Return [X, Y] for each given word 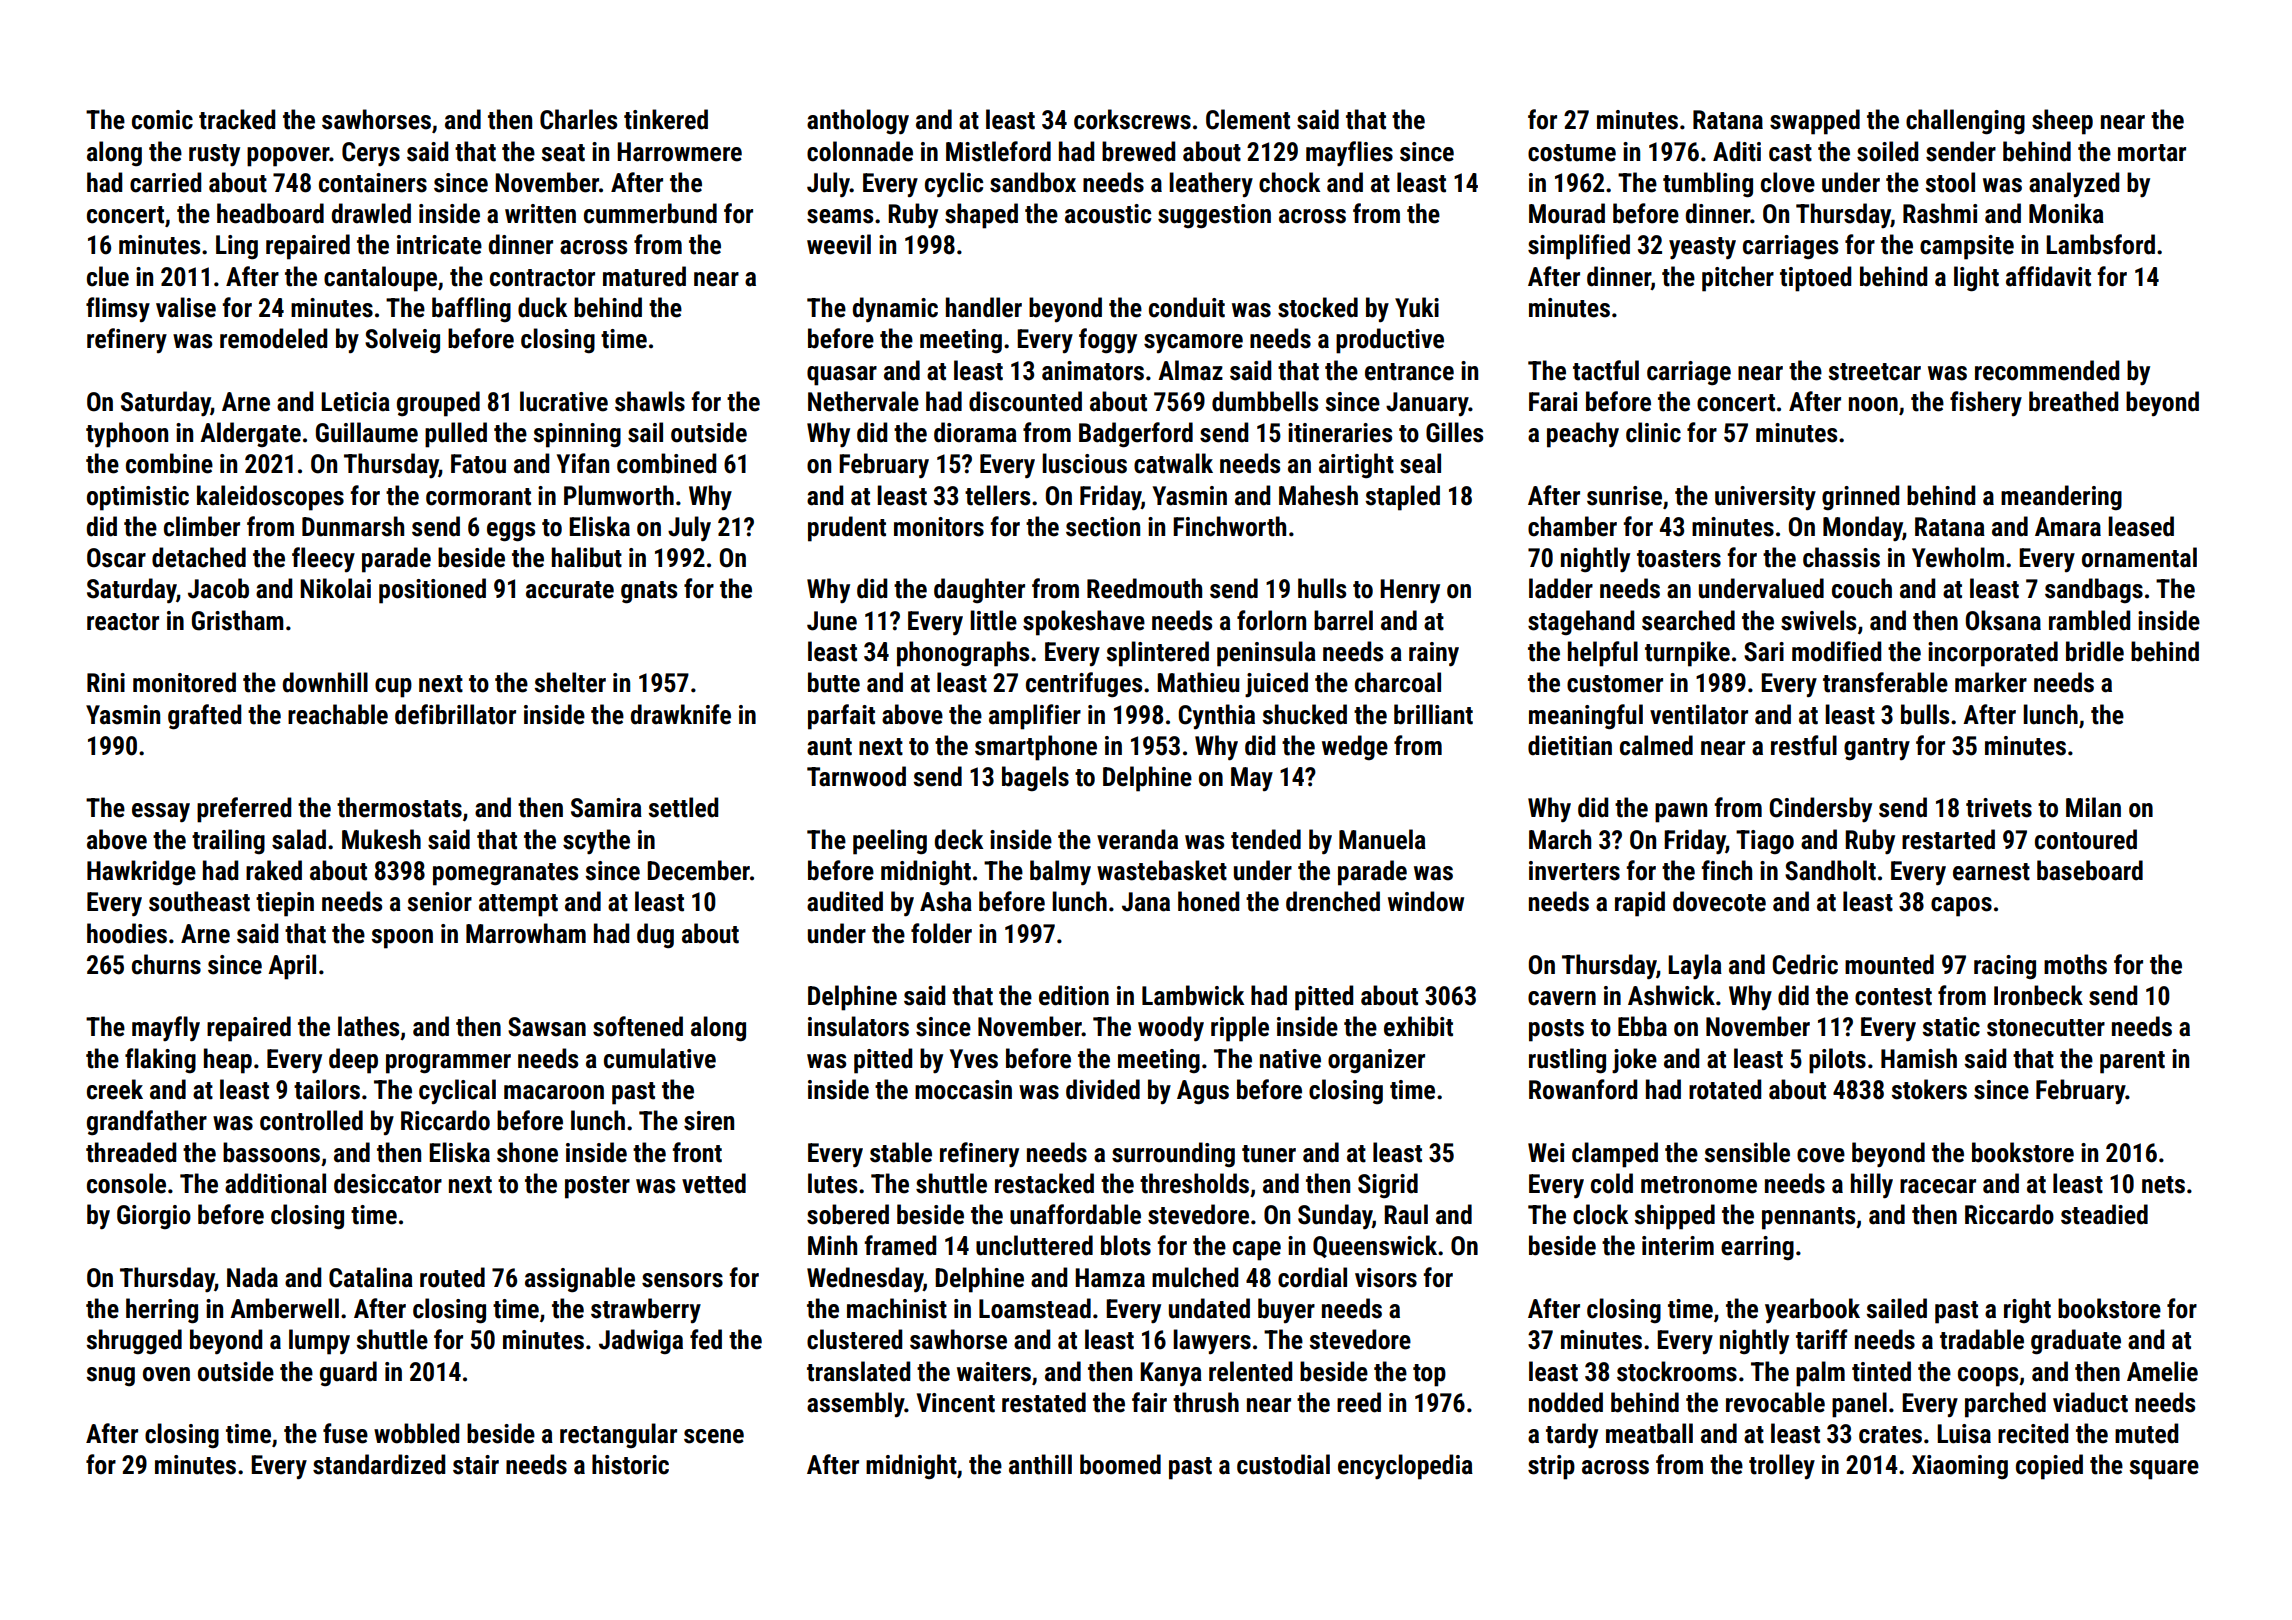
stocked [1318, 307]
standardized [379, 1464]
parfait [841, 717]
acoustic [1108, 214]
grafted [204, 717]
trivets [1999, 808]
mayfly [166, 1029]
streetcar [1874, 372]
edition [1074, 995]
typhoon [127, 435]
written [540, 214]
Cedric [1805, 964]
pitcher [1738, 279]
